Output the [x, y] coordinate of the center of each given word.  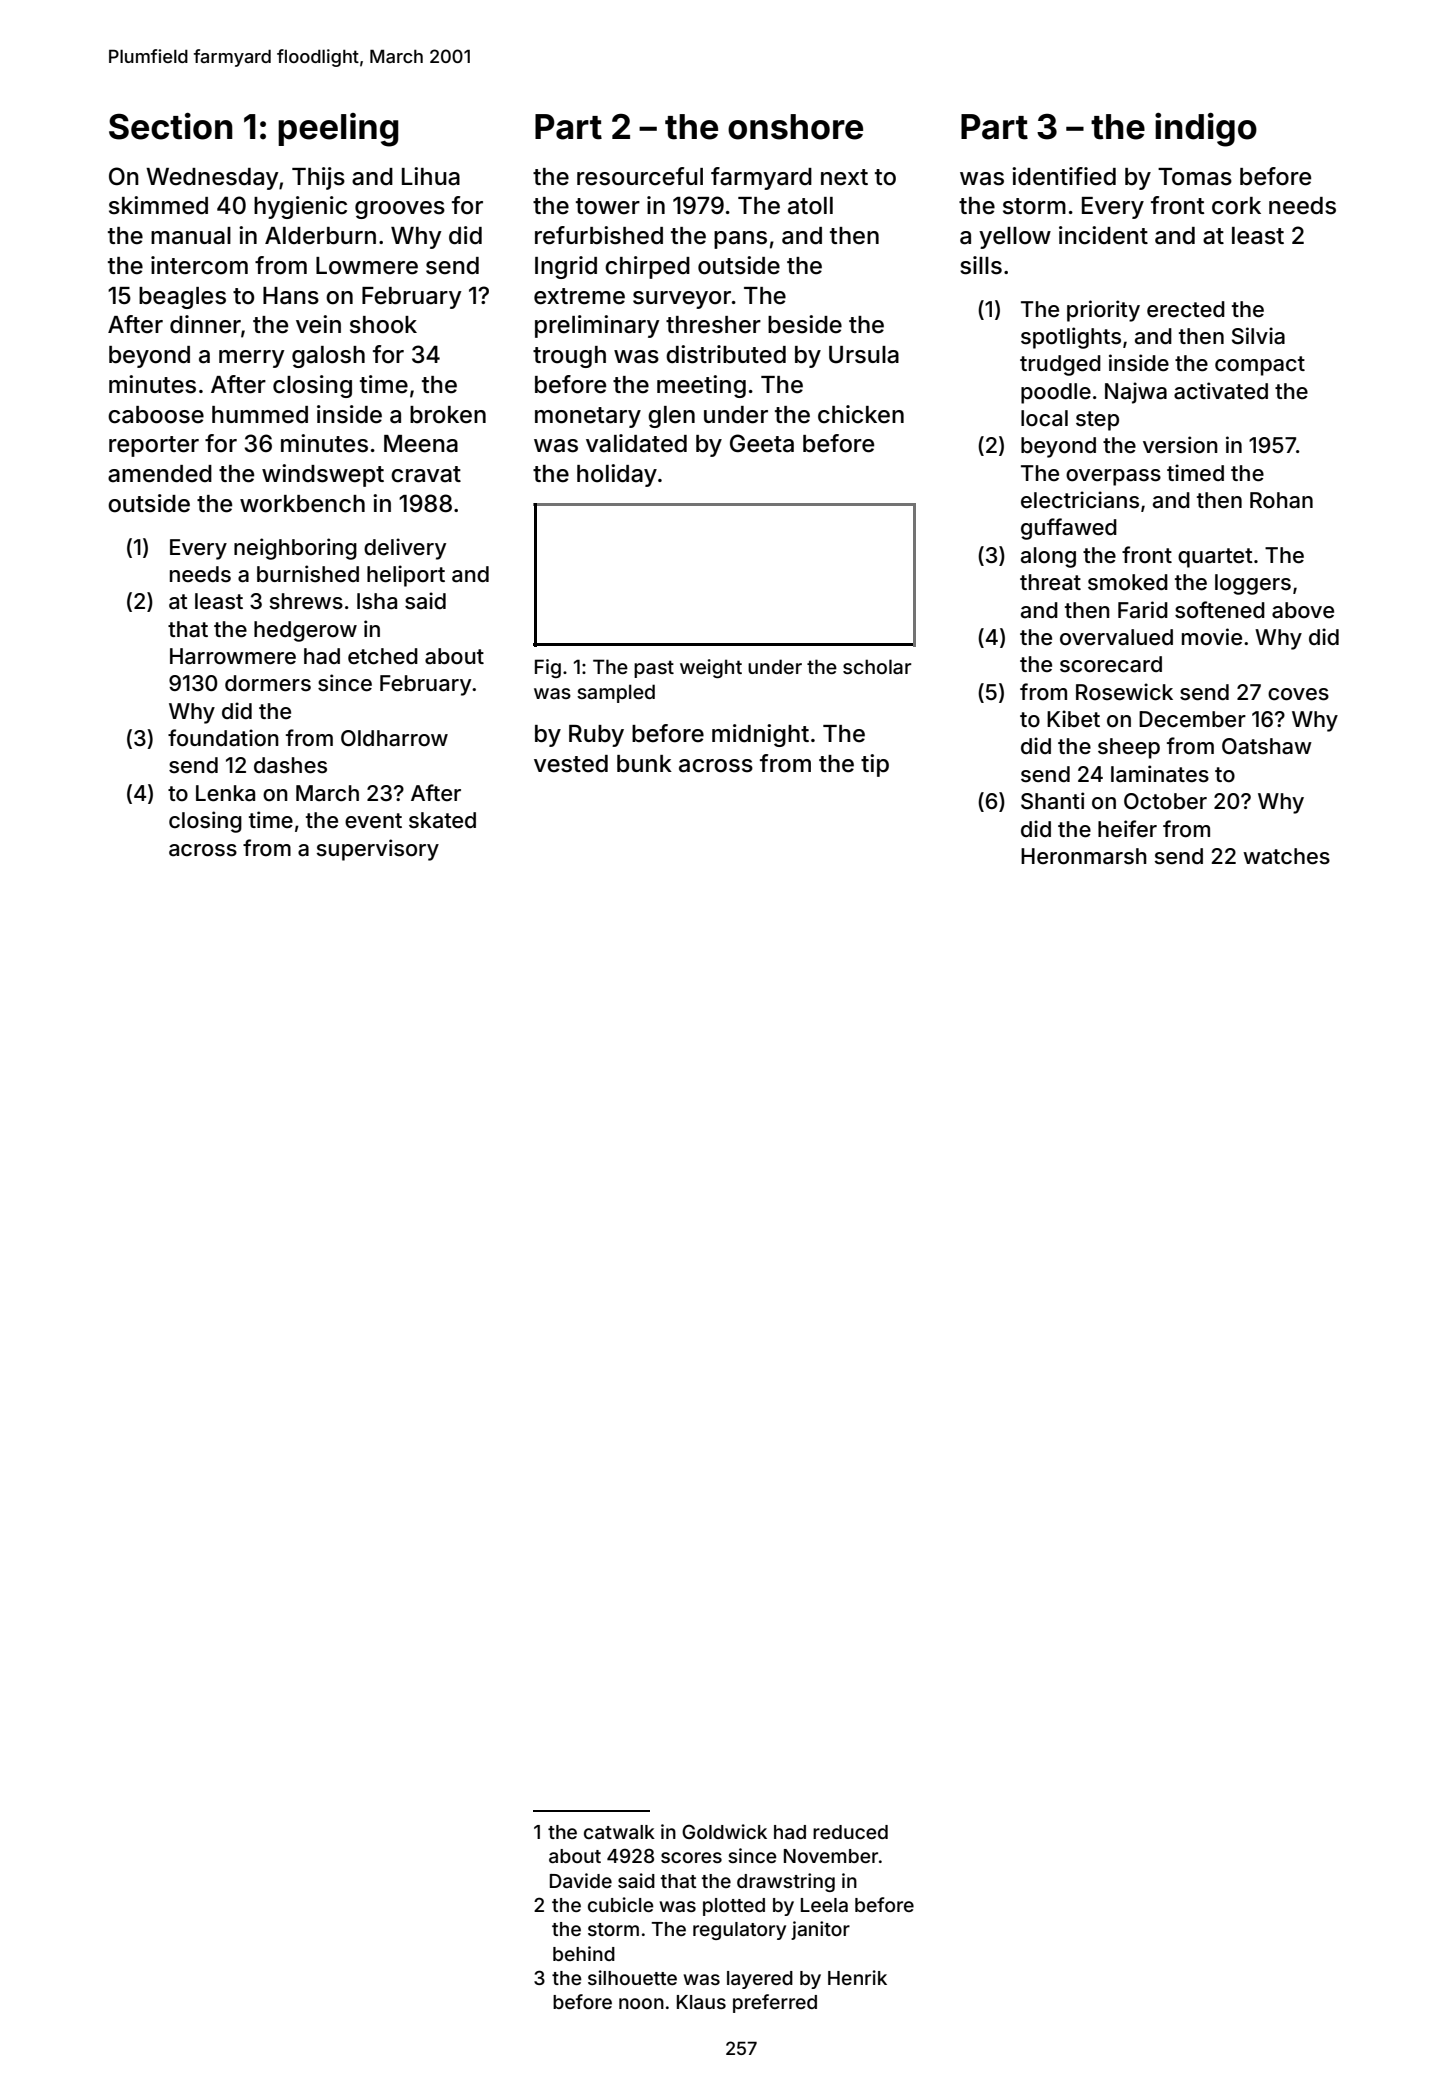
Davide [581, 1880]
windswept [323, 475]
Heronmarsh [1084, 856]
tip [875, 765]
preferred [775, 2003]
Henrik [857, 1977]
